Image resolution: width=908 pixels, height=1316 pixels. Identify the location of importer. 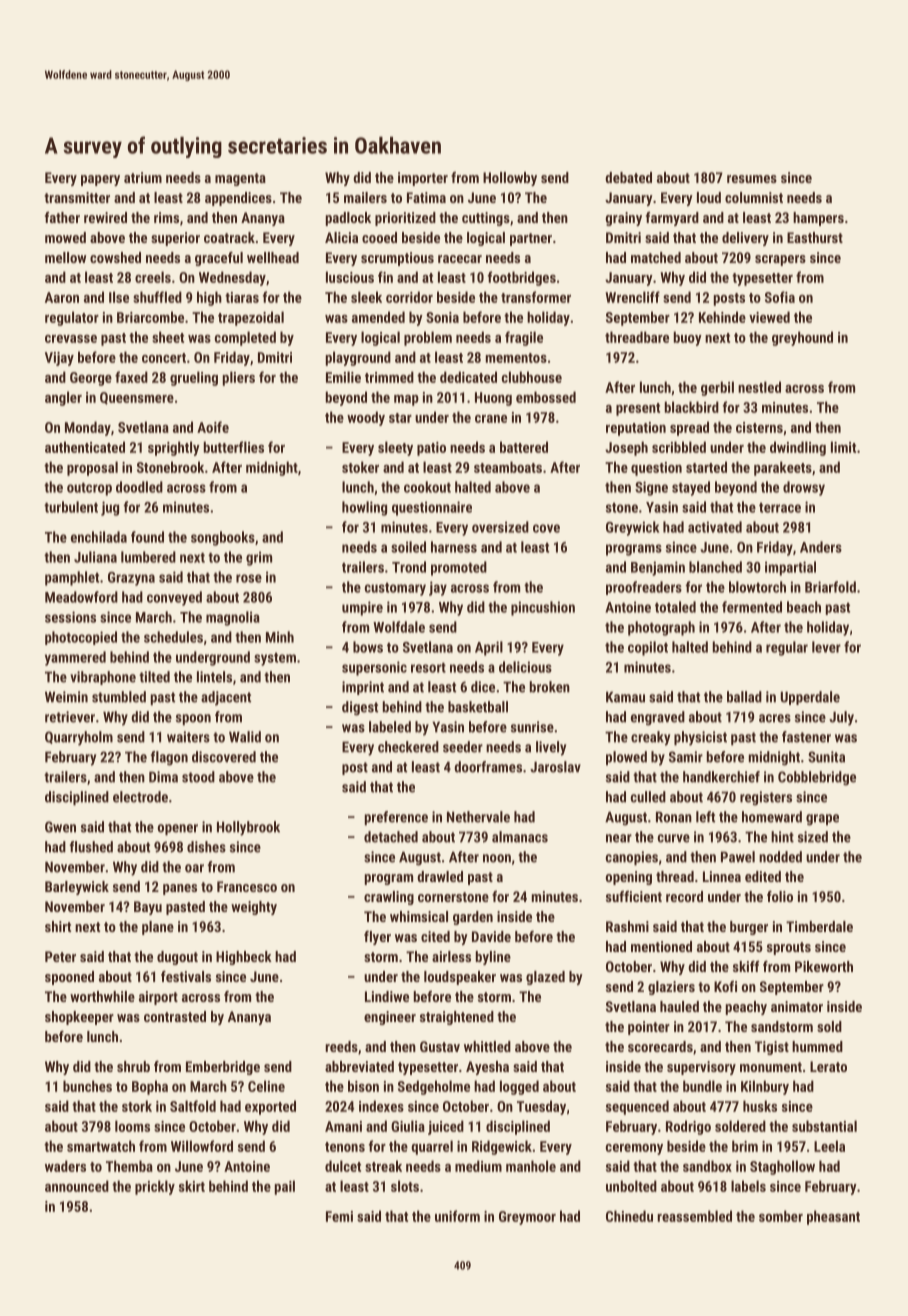
(423, 179).
